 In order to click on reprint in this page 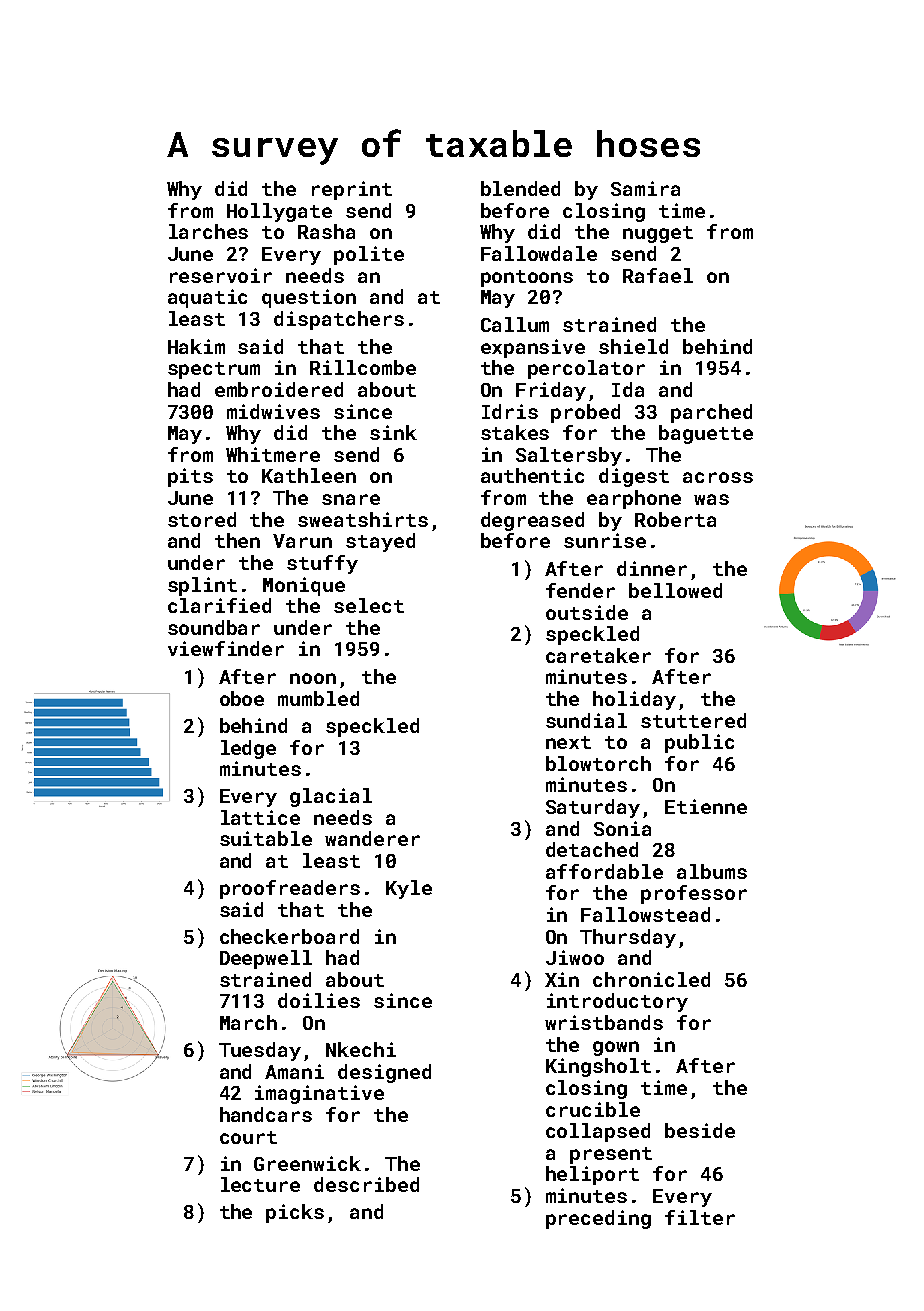, I will do `click(352, 190)`.
